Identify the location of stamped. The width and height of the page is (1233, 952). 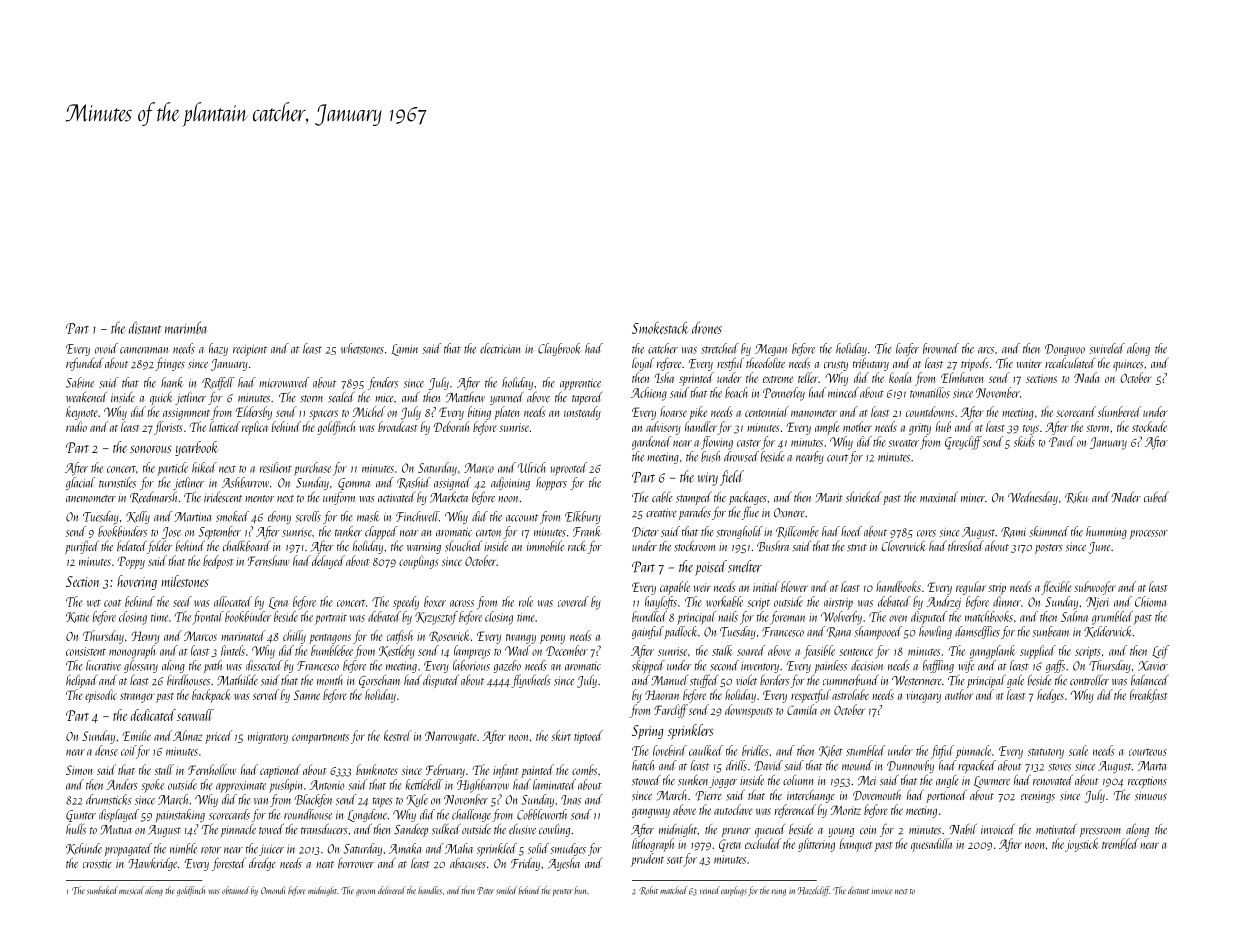
(694, 498).
